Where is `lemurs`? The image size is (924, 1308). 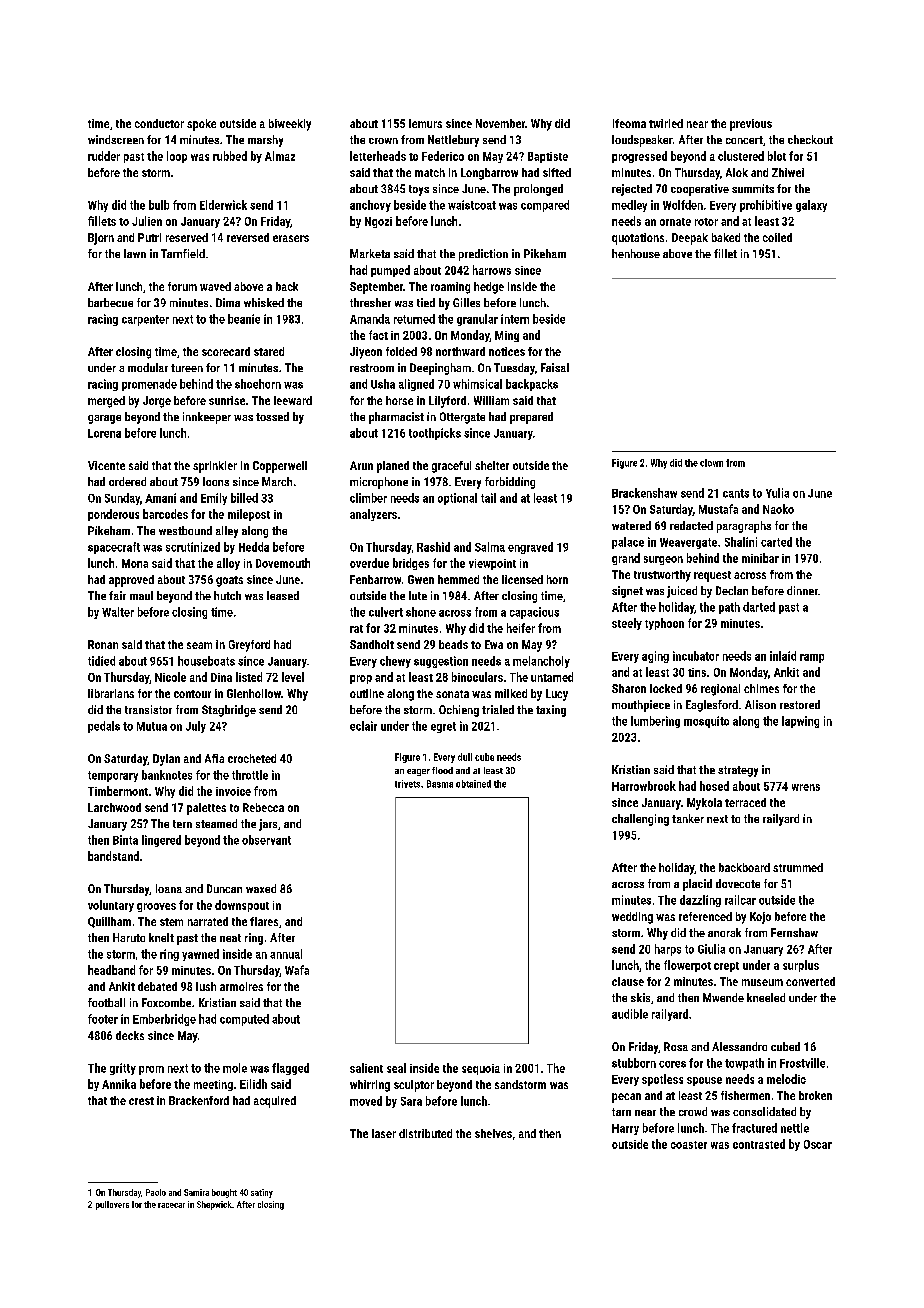
lemurs is located at coordinates (425, 123).
